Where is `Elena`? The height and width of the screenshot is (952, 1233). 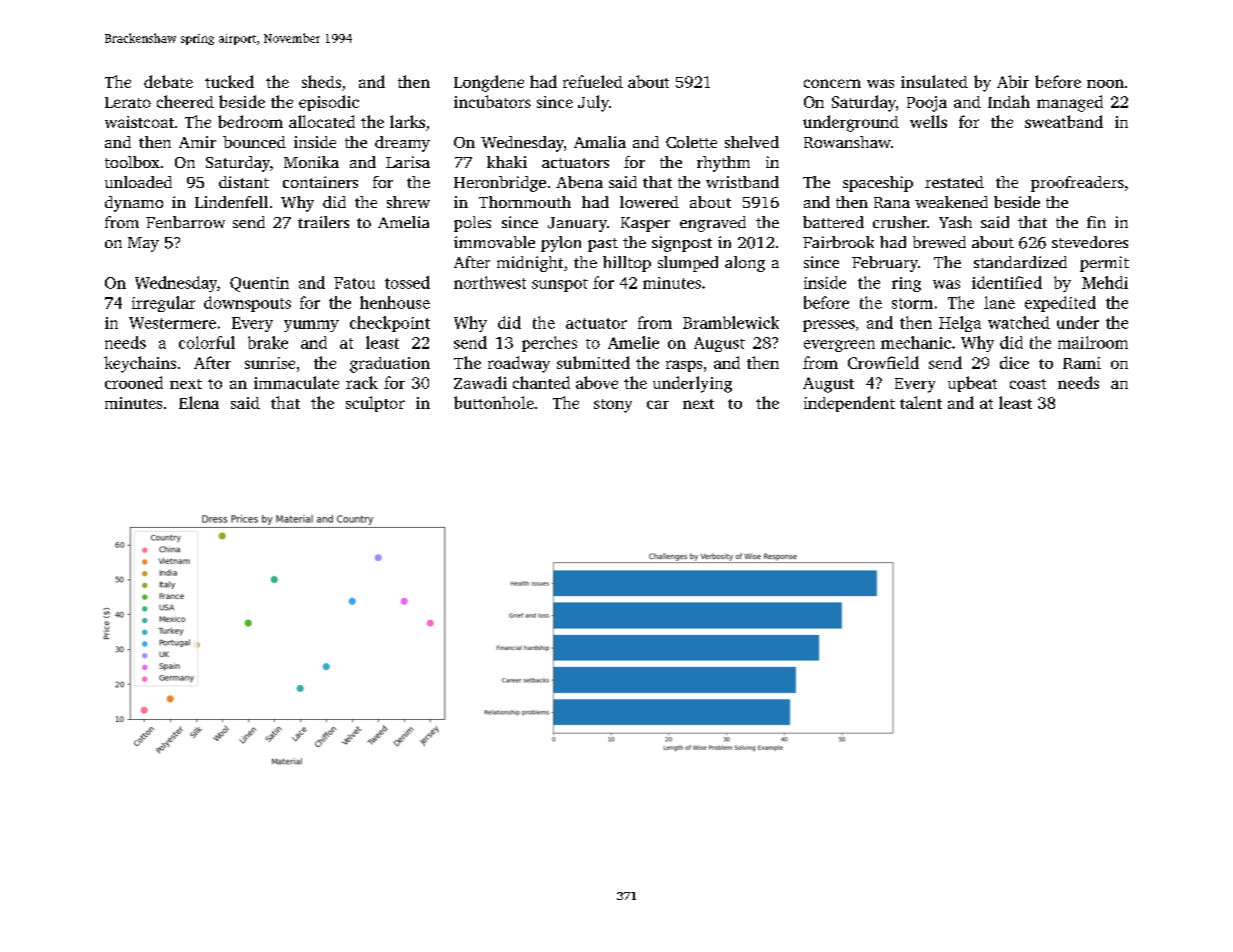
Elena is located at coordinates (199, 402).
